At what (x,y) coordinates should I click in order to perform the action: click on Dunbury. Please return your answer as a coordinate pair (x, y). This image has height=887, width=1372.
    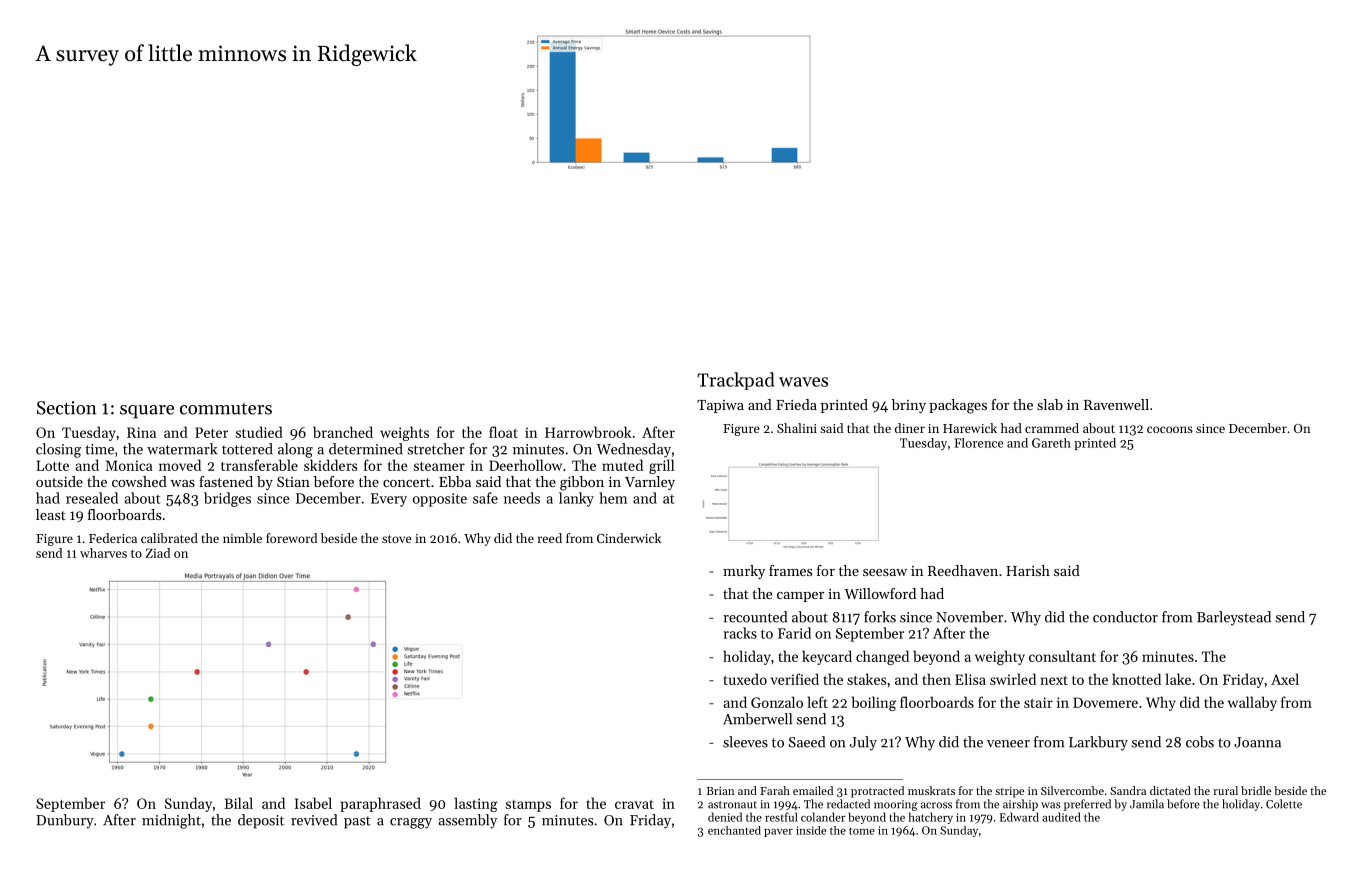
    Looking at the image, I should click on (65, 821).
